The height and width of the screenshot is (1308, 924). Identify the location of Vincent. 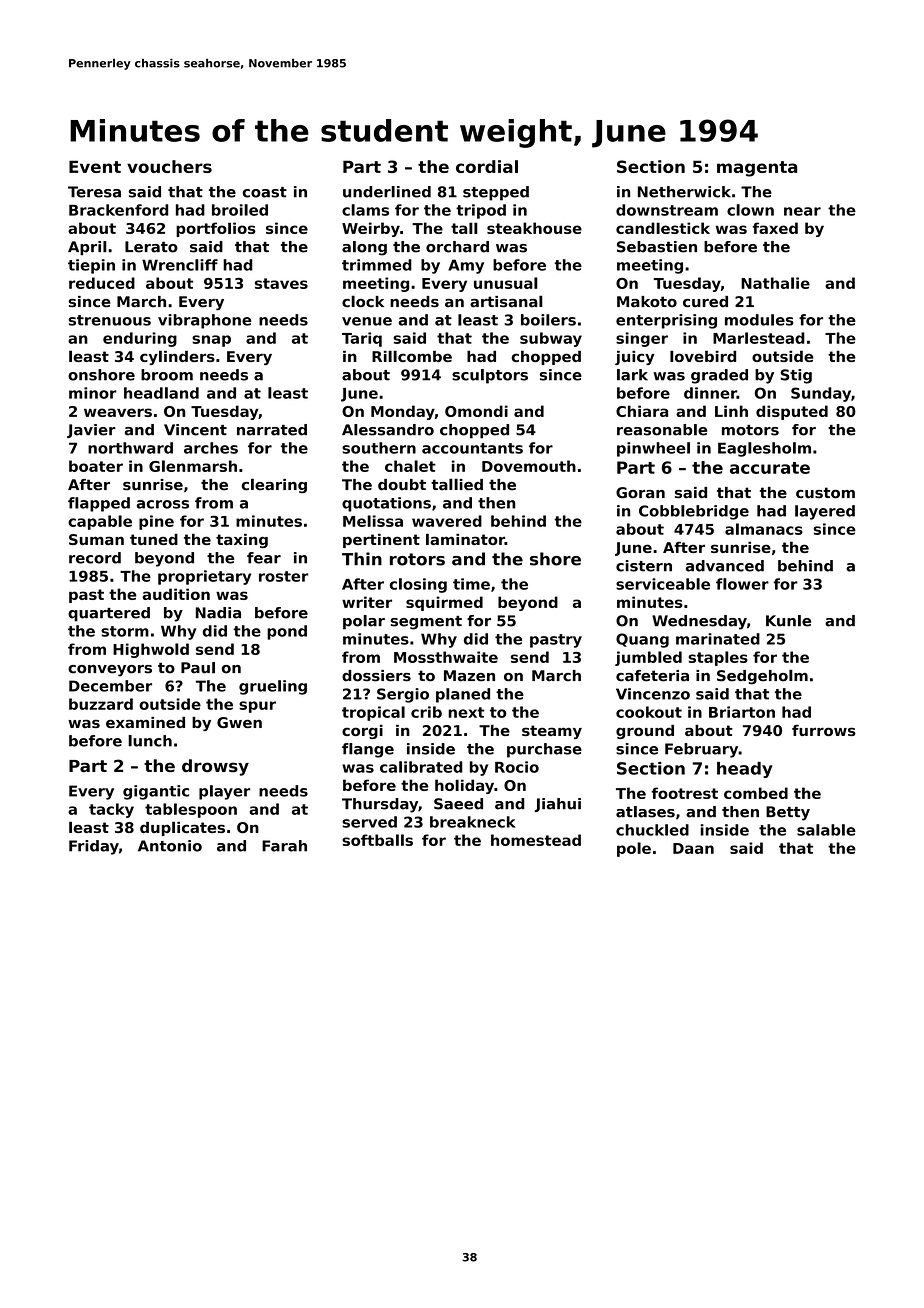
(195, 430).
